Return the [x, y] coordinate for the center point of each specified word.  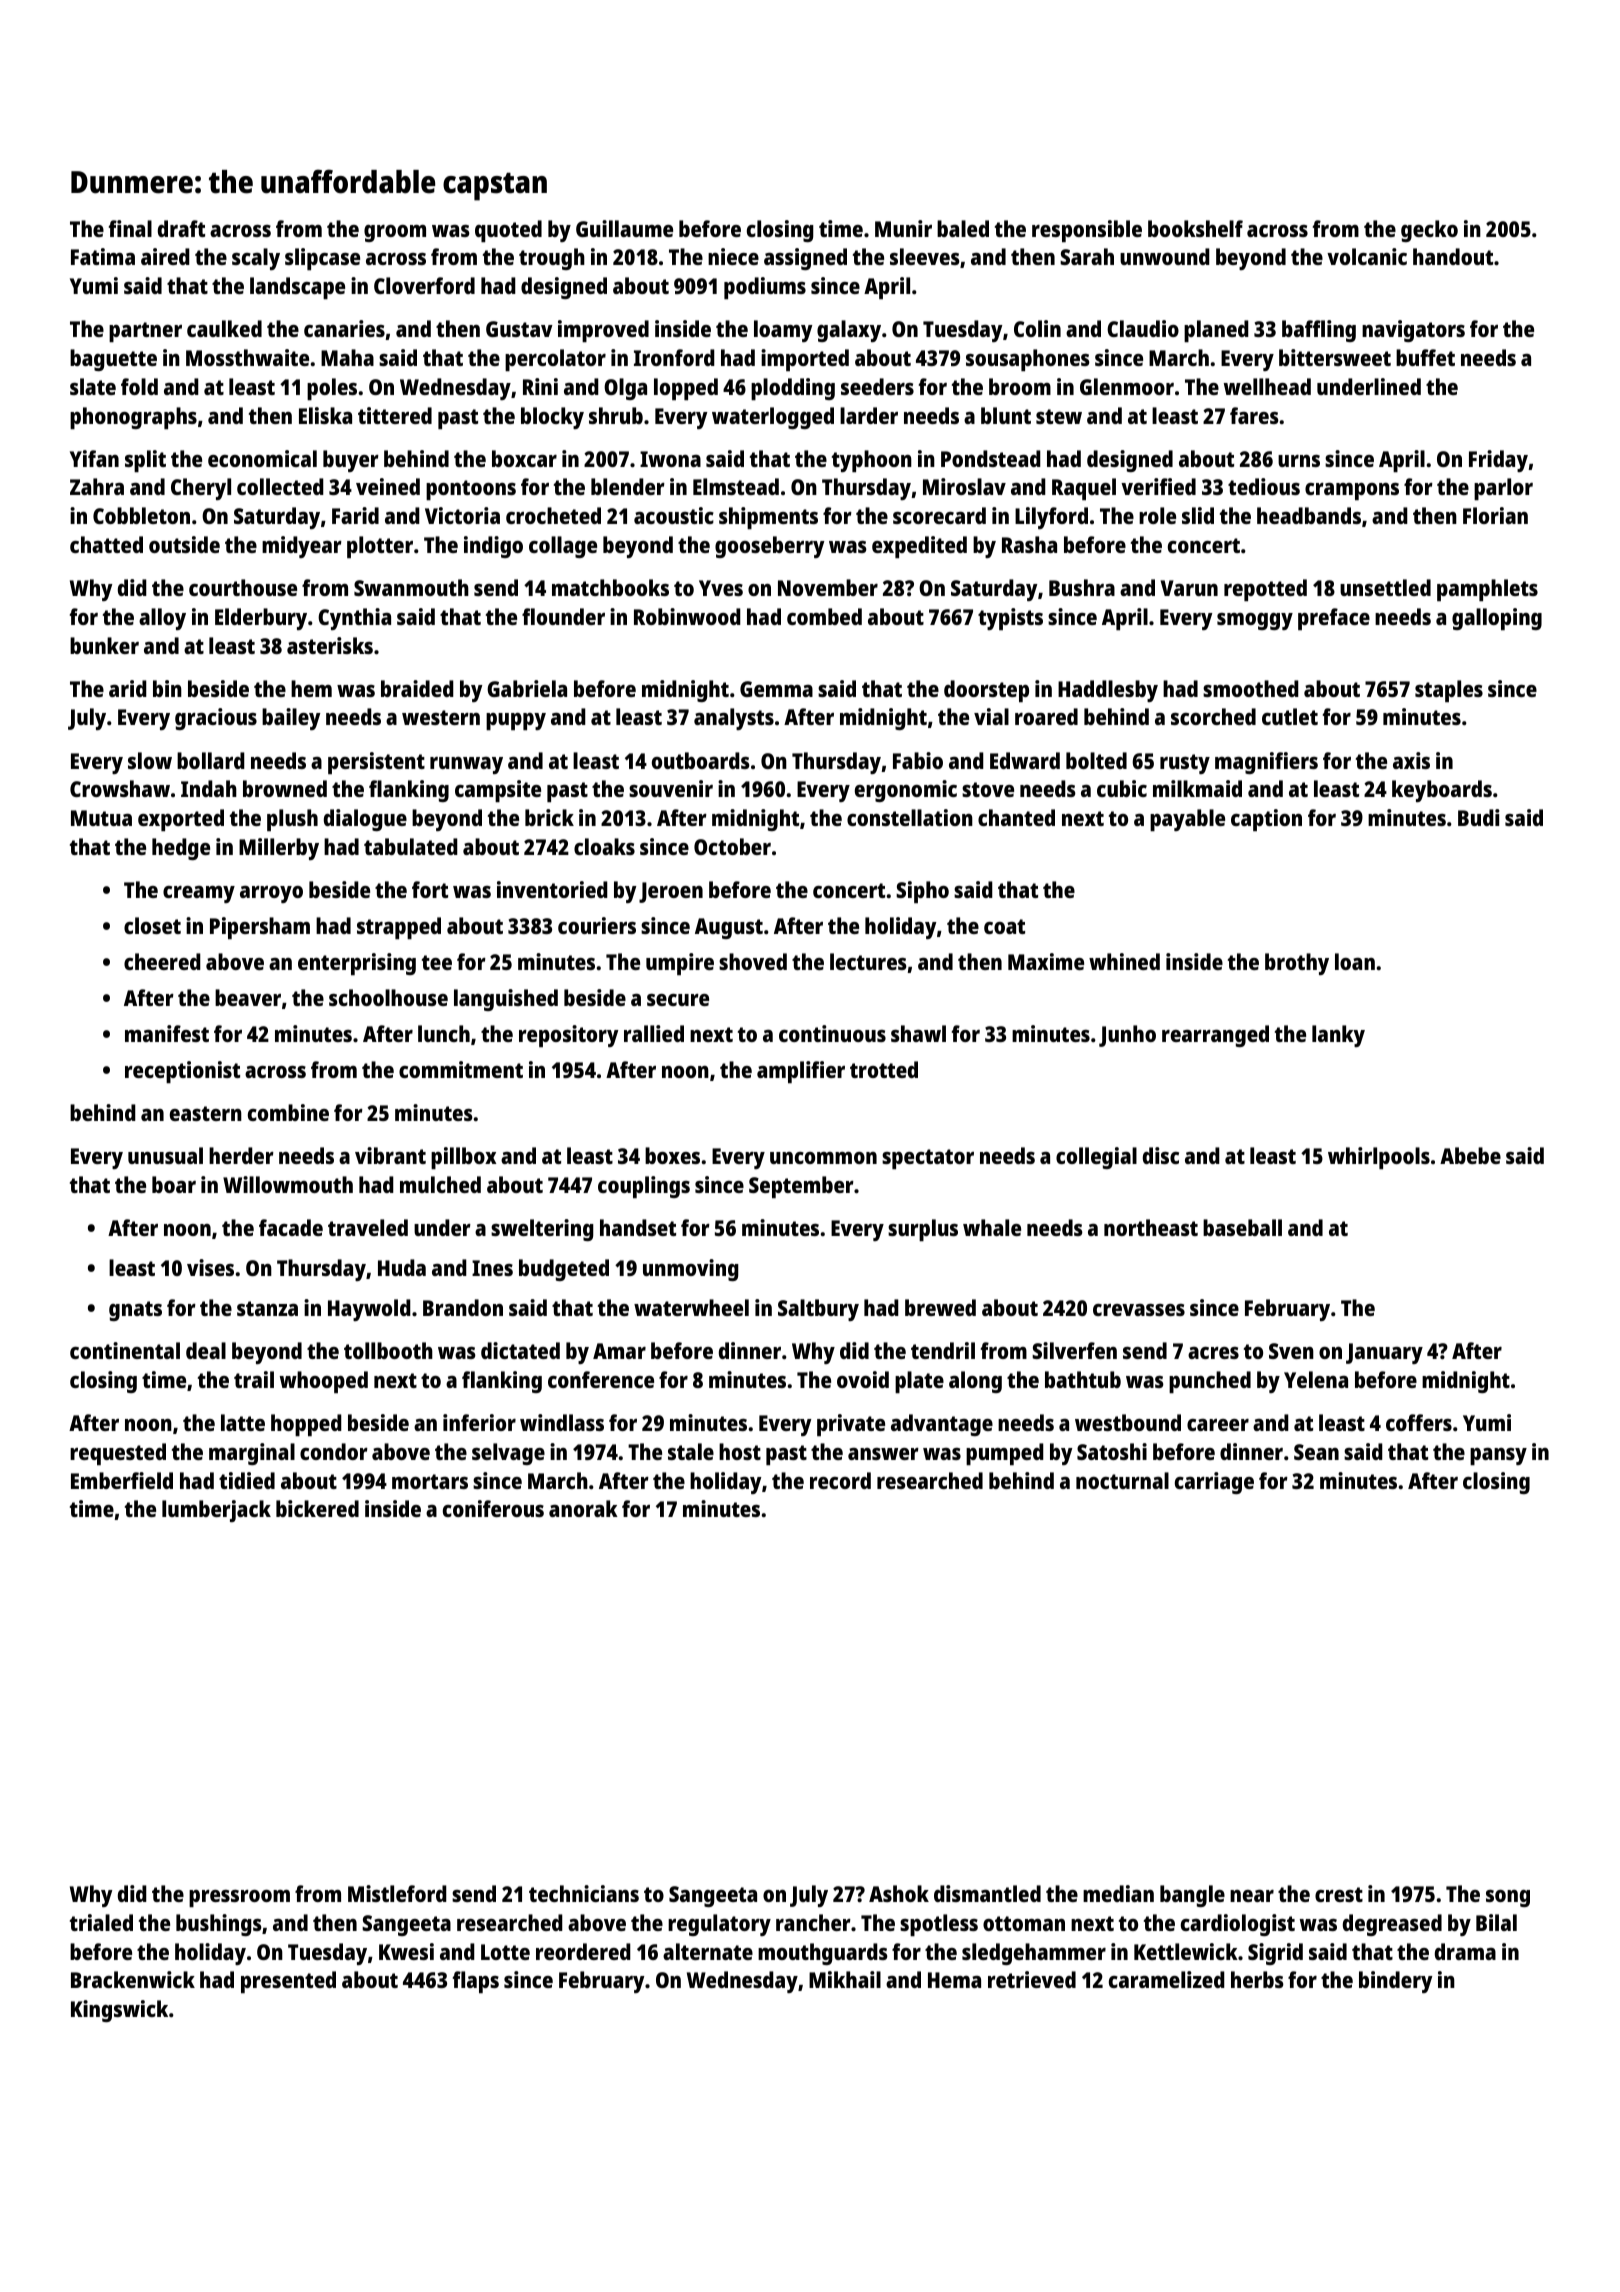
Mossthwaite [247, 357]
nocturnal [1122, 1480]
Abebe [1470, 1155]
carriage [1214, 1483]
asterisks [330, 645]
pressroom [239, 1898]
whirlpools [1379, 1158]
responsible [1087, 231]
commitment [461, 1069]
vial [991, 716]
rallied [654, 1033]
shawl [918, 1033]
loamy [783, 331]
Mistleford [397, 1893]
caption [1266, 820]
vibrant [390, 1155]
